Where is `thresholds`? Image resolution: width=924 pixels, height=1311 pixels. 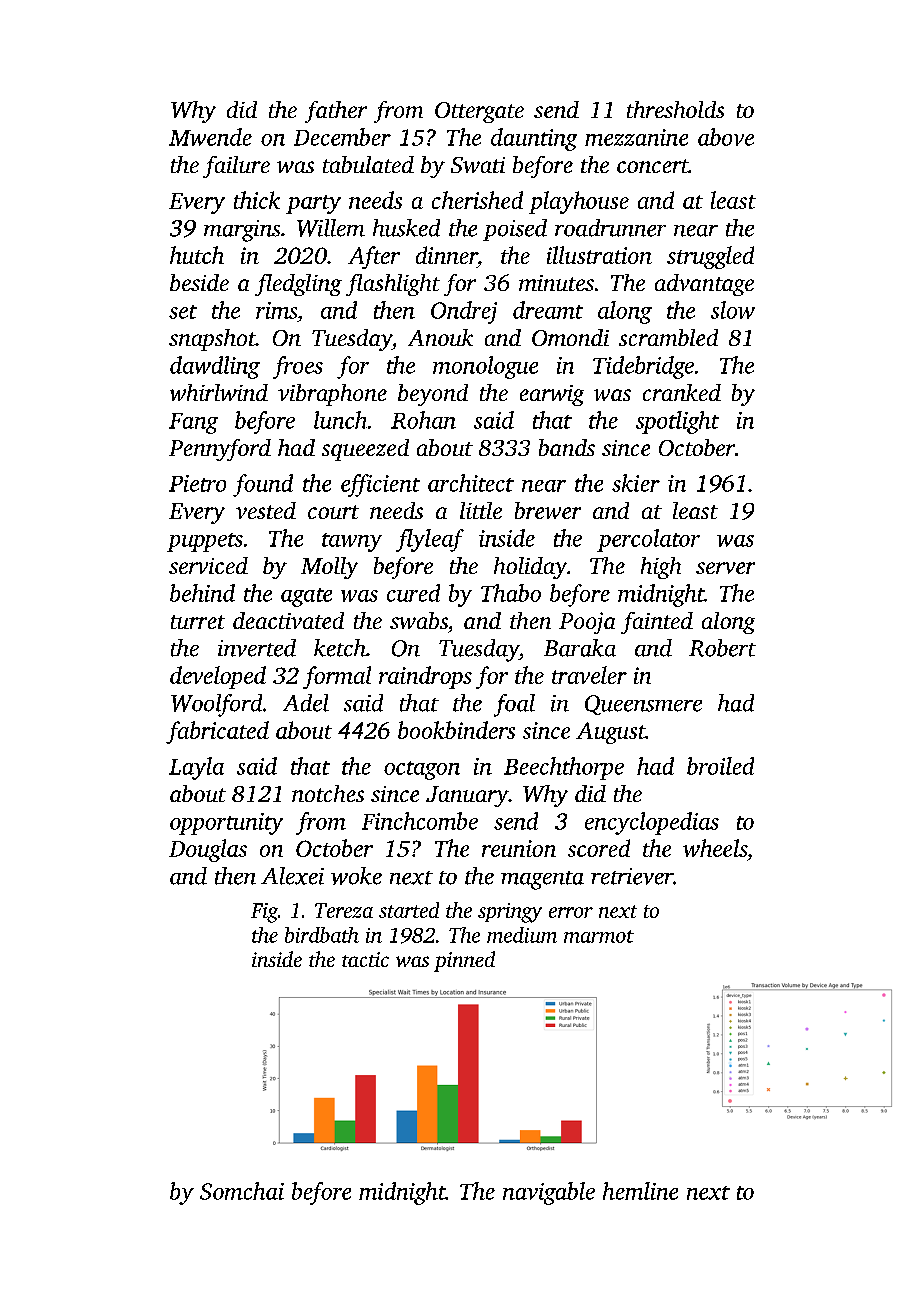
thresholds is located at coordinates (675, 109).
